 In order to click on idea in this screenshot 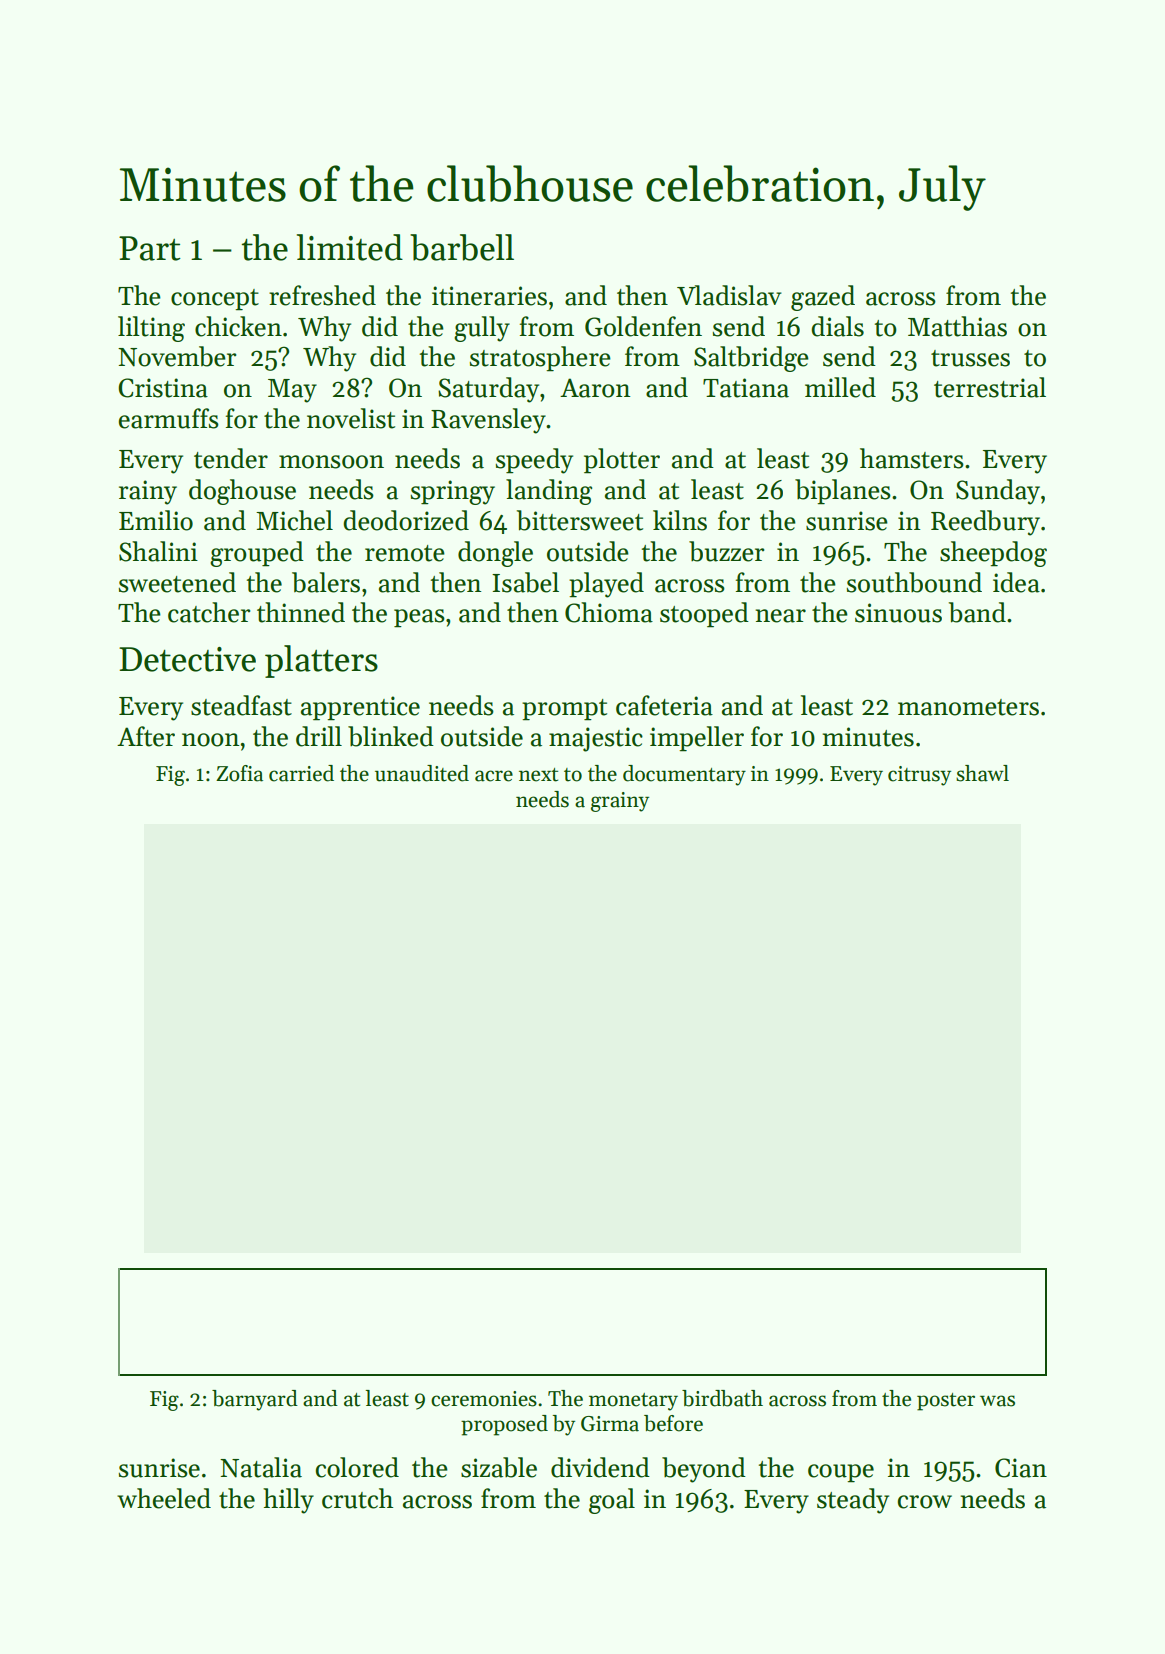, I will do `click(1016, 582)`.
